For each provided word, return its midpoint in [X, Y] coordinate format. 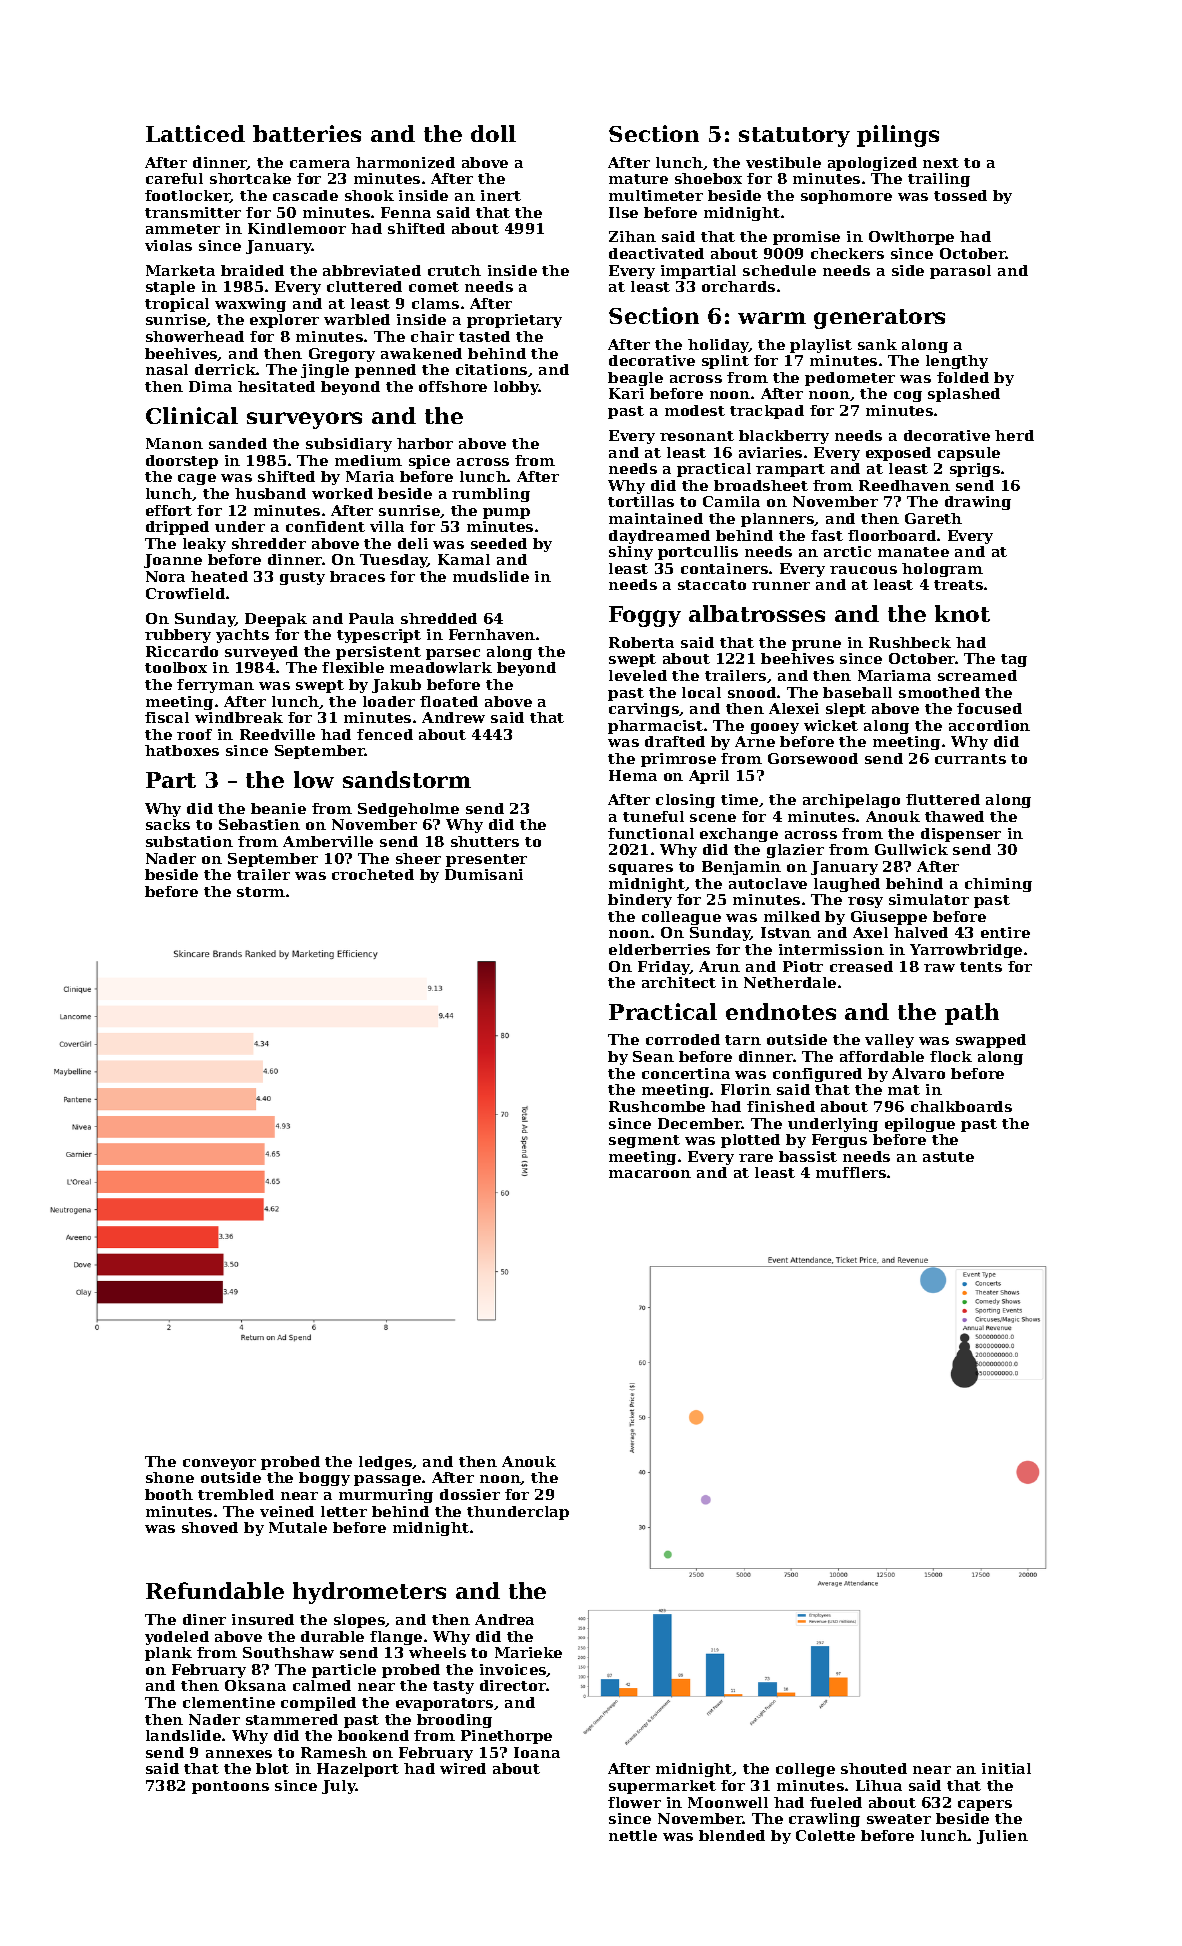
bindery [640, 901]
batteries [307, 133]
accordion [989, 725]
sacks [168, 824]
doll [493, 133]
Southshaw [288, 1652]
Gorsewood [813, 758]
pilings [898, 136]
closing [685, 801]
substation [189, 841]
